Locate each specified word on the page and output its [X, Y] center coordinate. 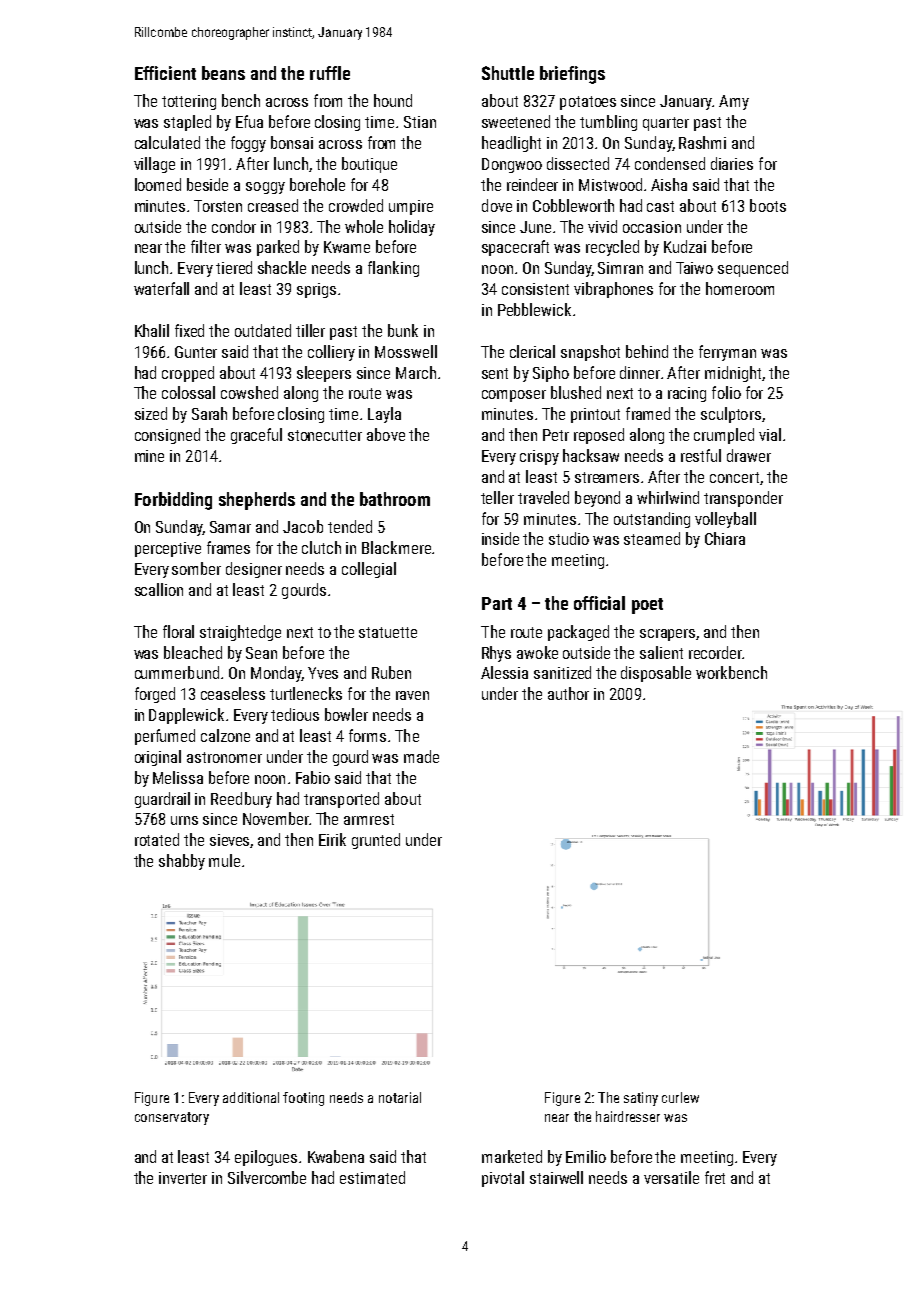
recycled [612, 248]
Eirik [332, 839]
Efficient [165, 73]
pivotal [503, 1179]
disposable [656, 674]
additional [251, 1097]
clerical [532, 351]
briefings [572, 75]
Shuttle [508, 73]
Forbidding [173, 501]
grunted [376, 841]
